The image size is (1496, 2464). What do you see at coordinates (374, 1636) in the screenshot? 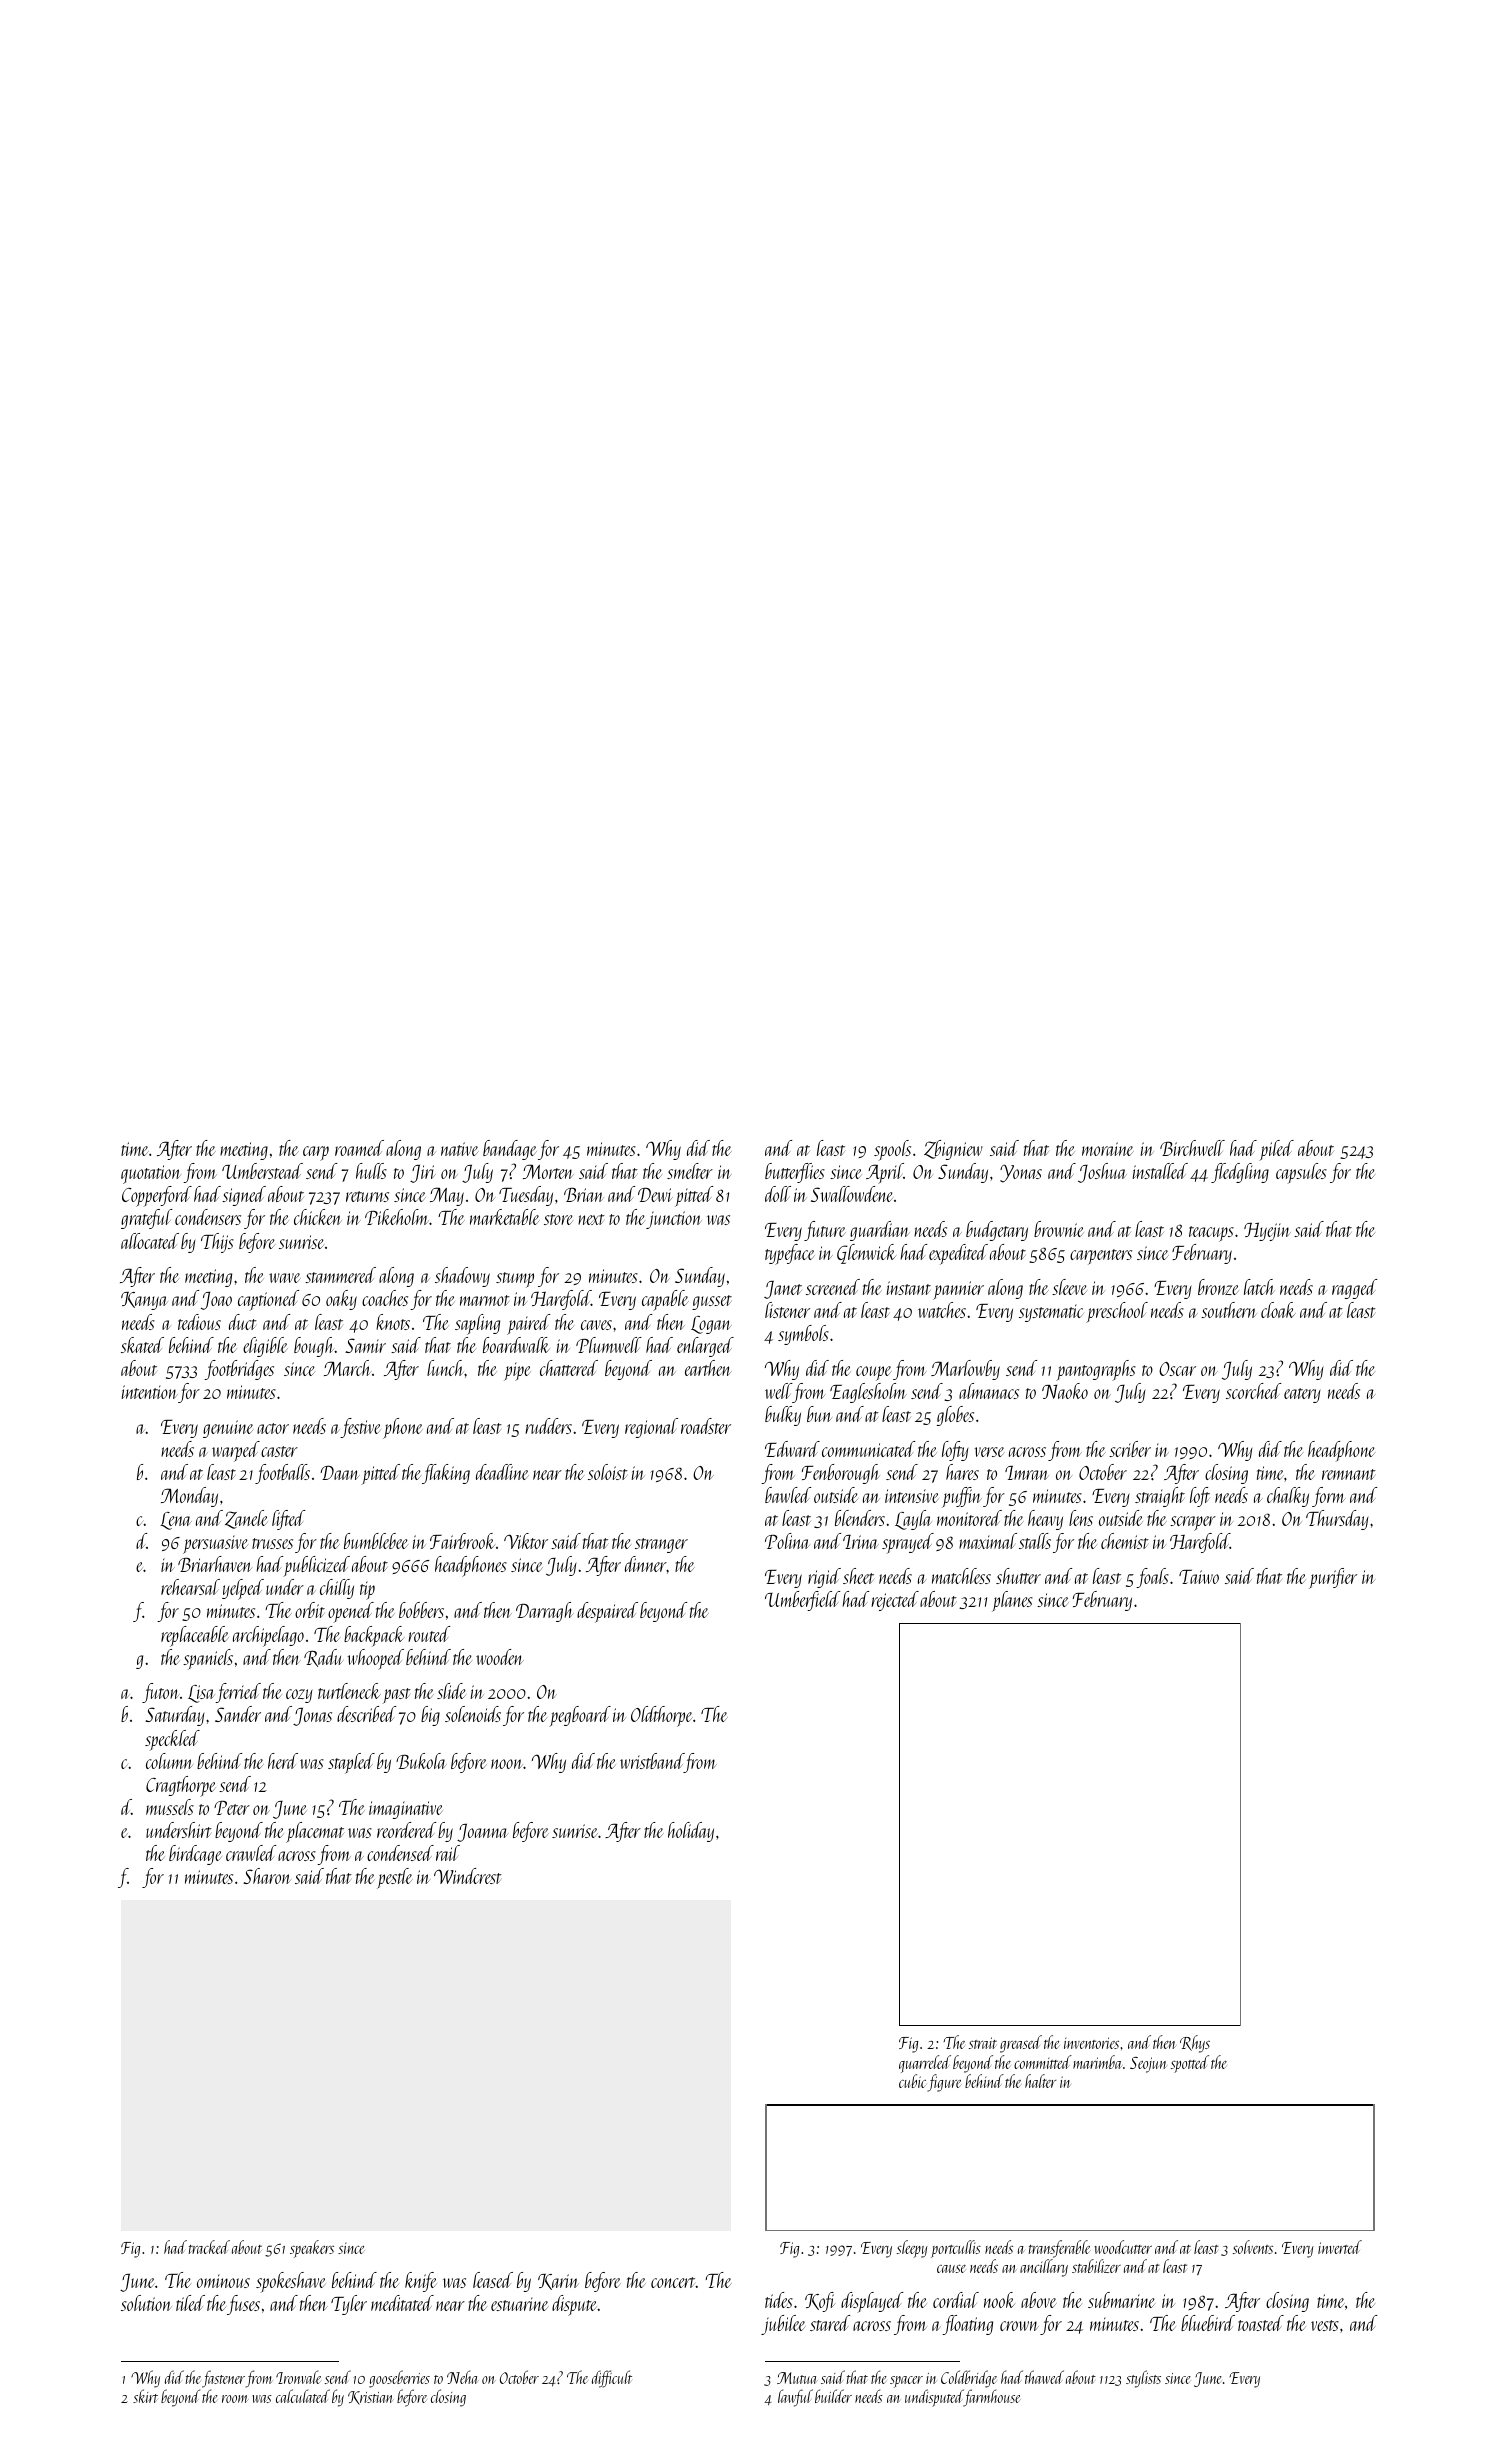
I see `backpack` at bounding box center [374, 1636].
